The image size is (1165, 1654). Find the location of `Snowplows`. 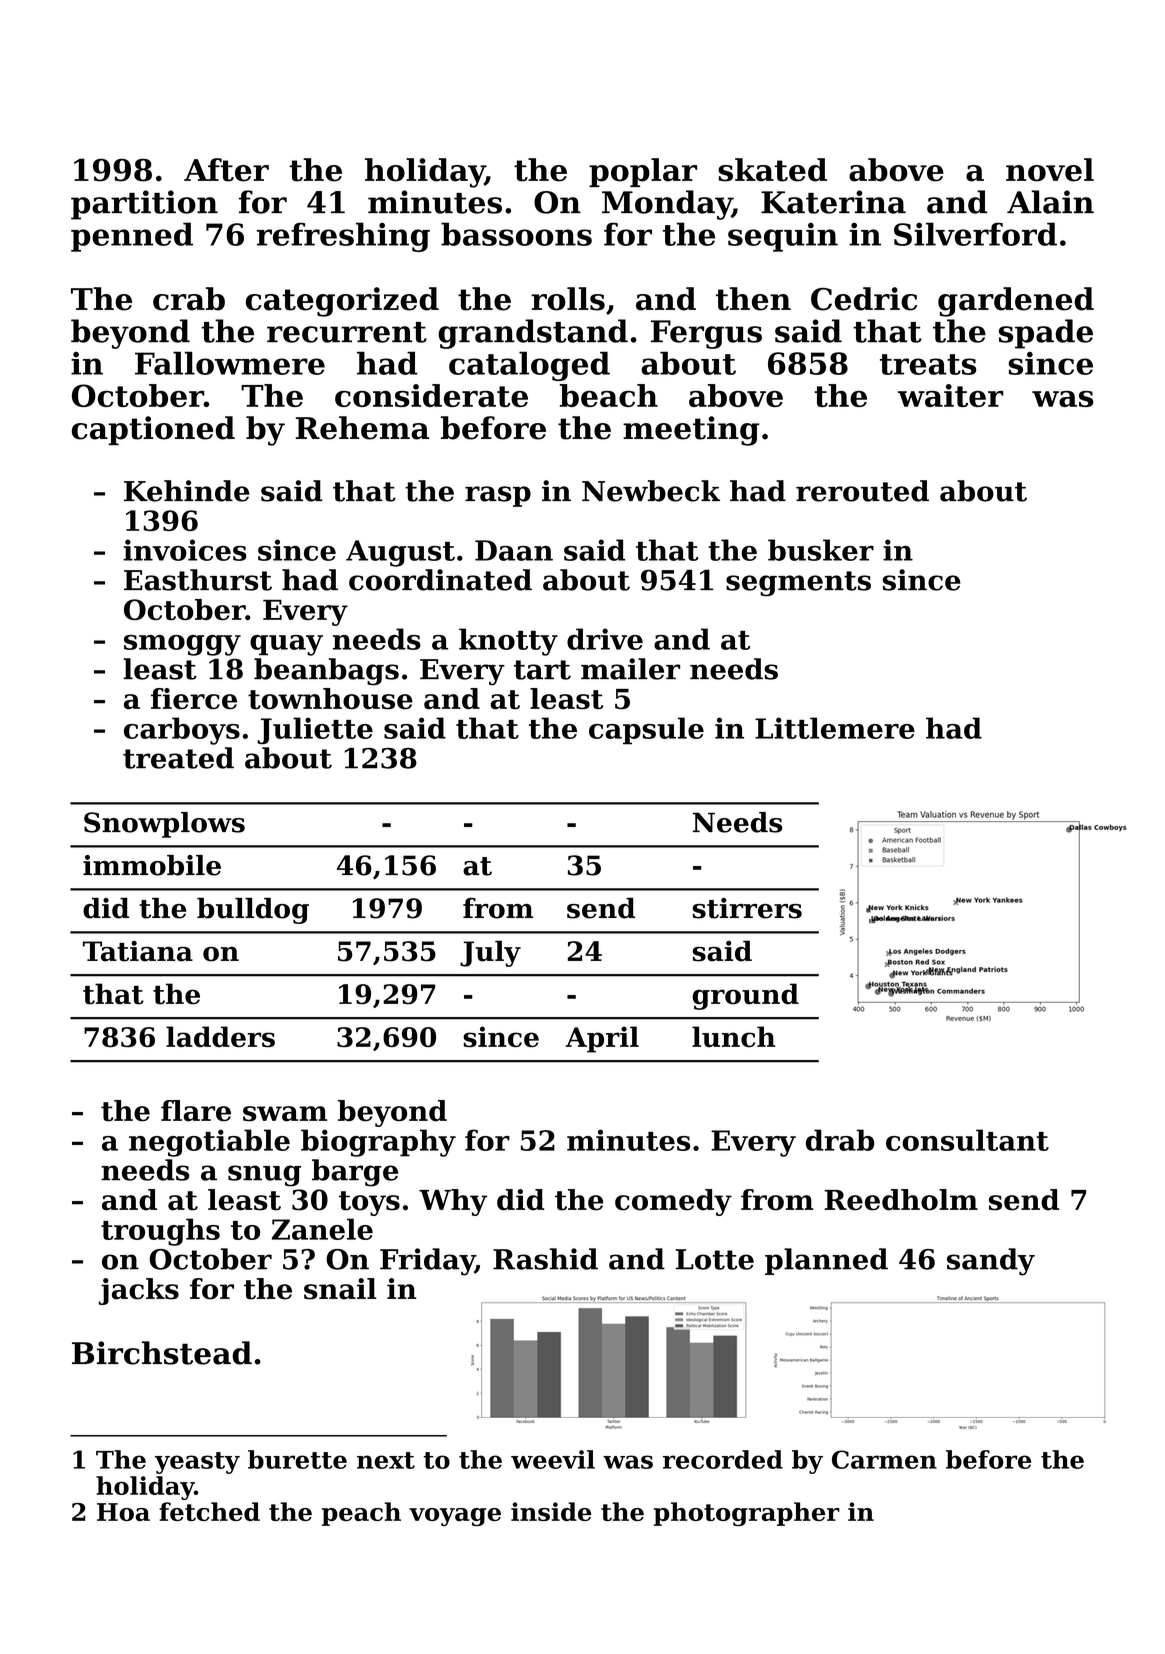

Snowplows is located at coordinates (164, 825).
